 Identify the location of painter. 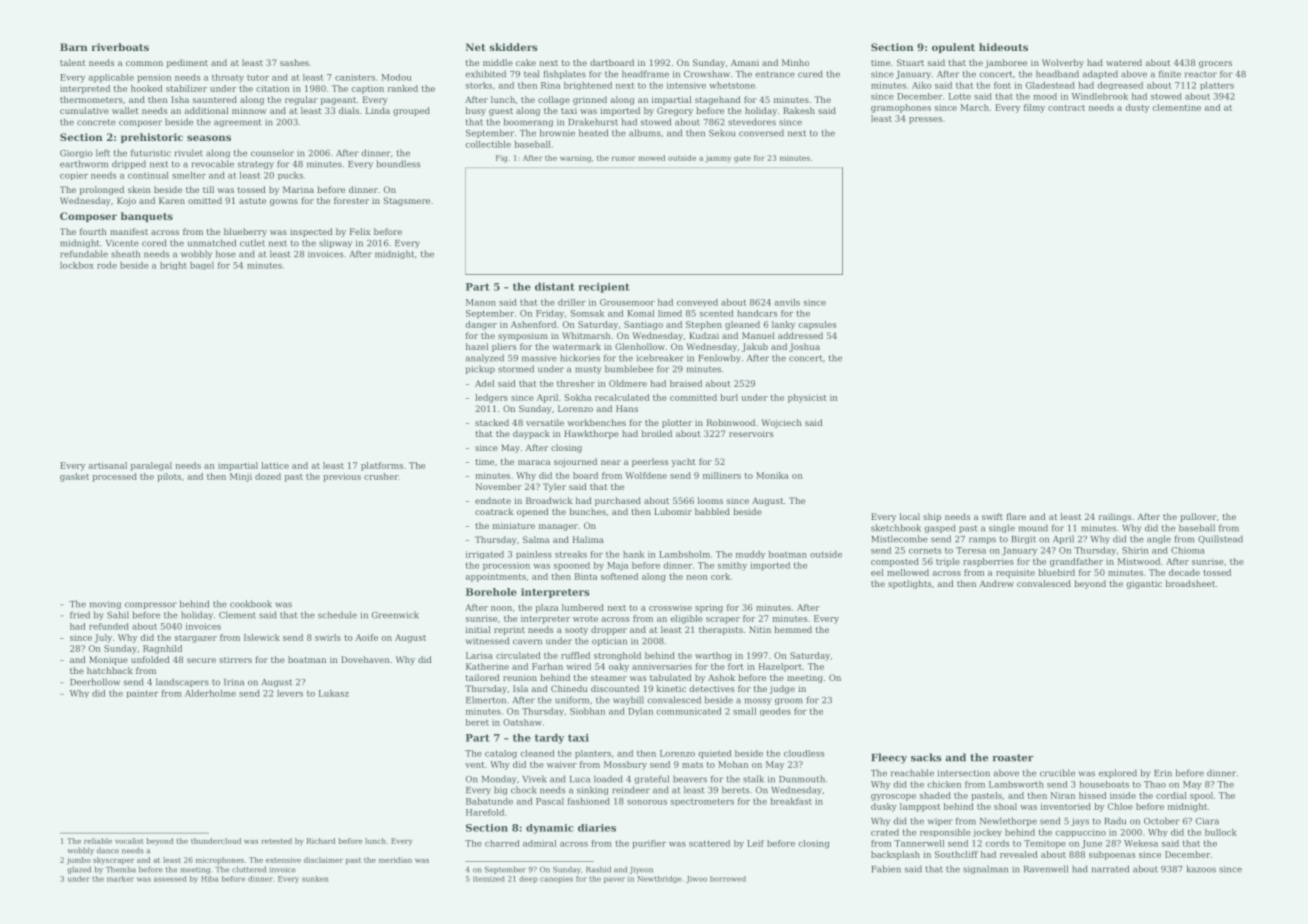
(142, 694).
